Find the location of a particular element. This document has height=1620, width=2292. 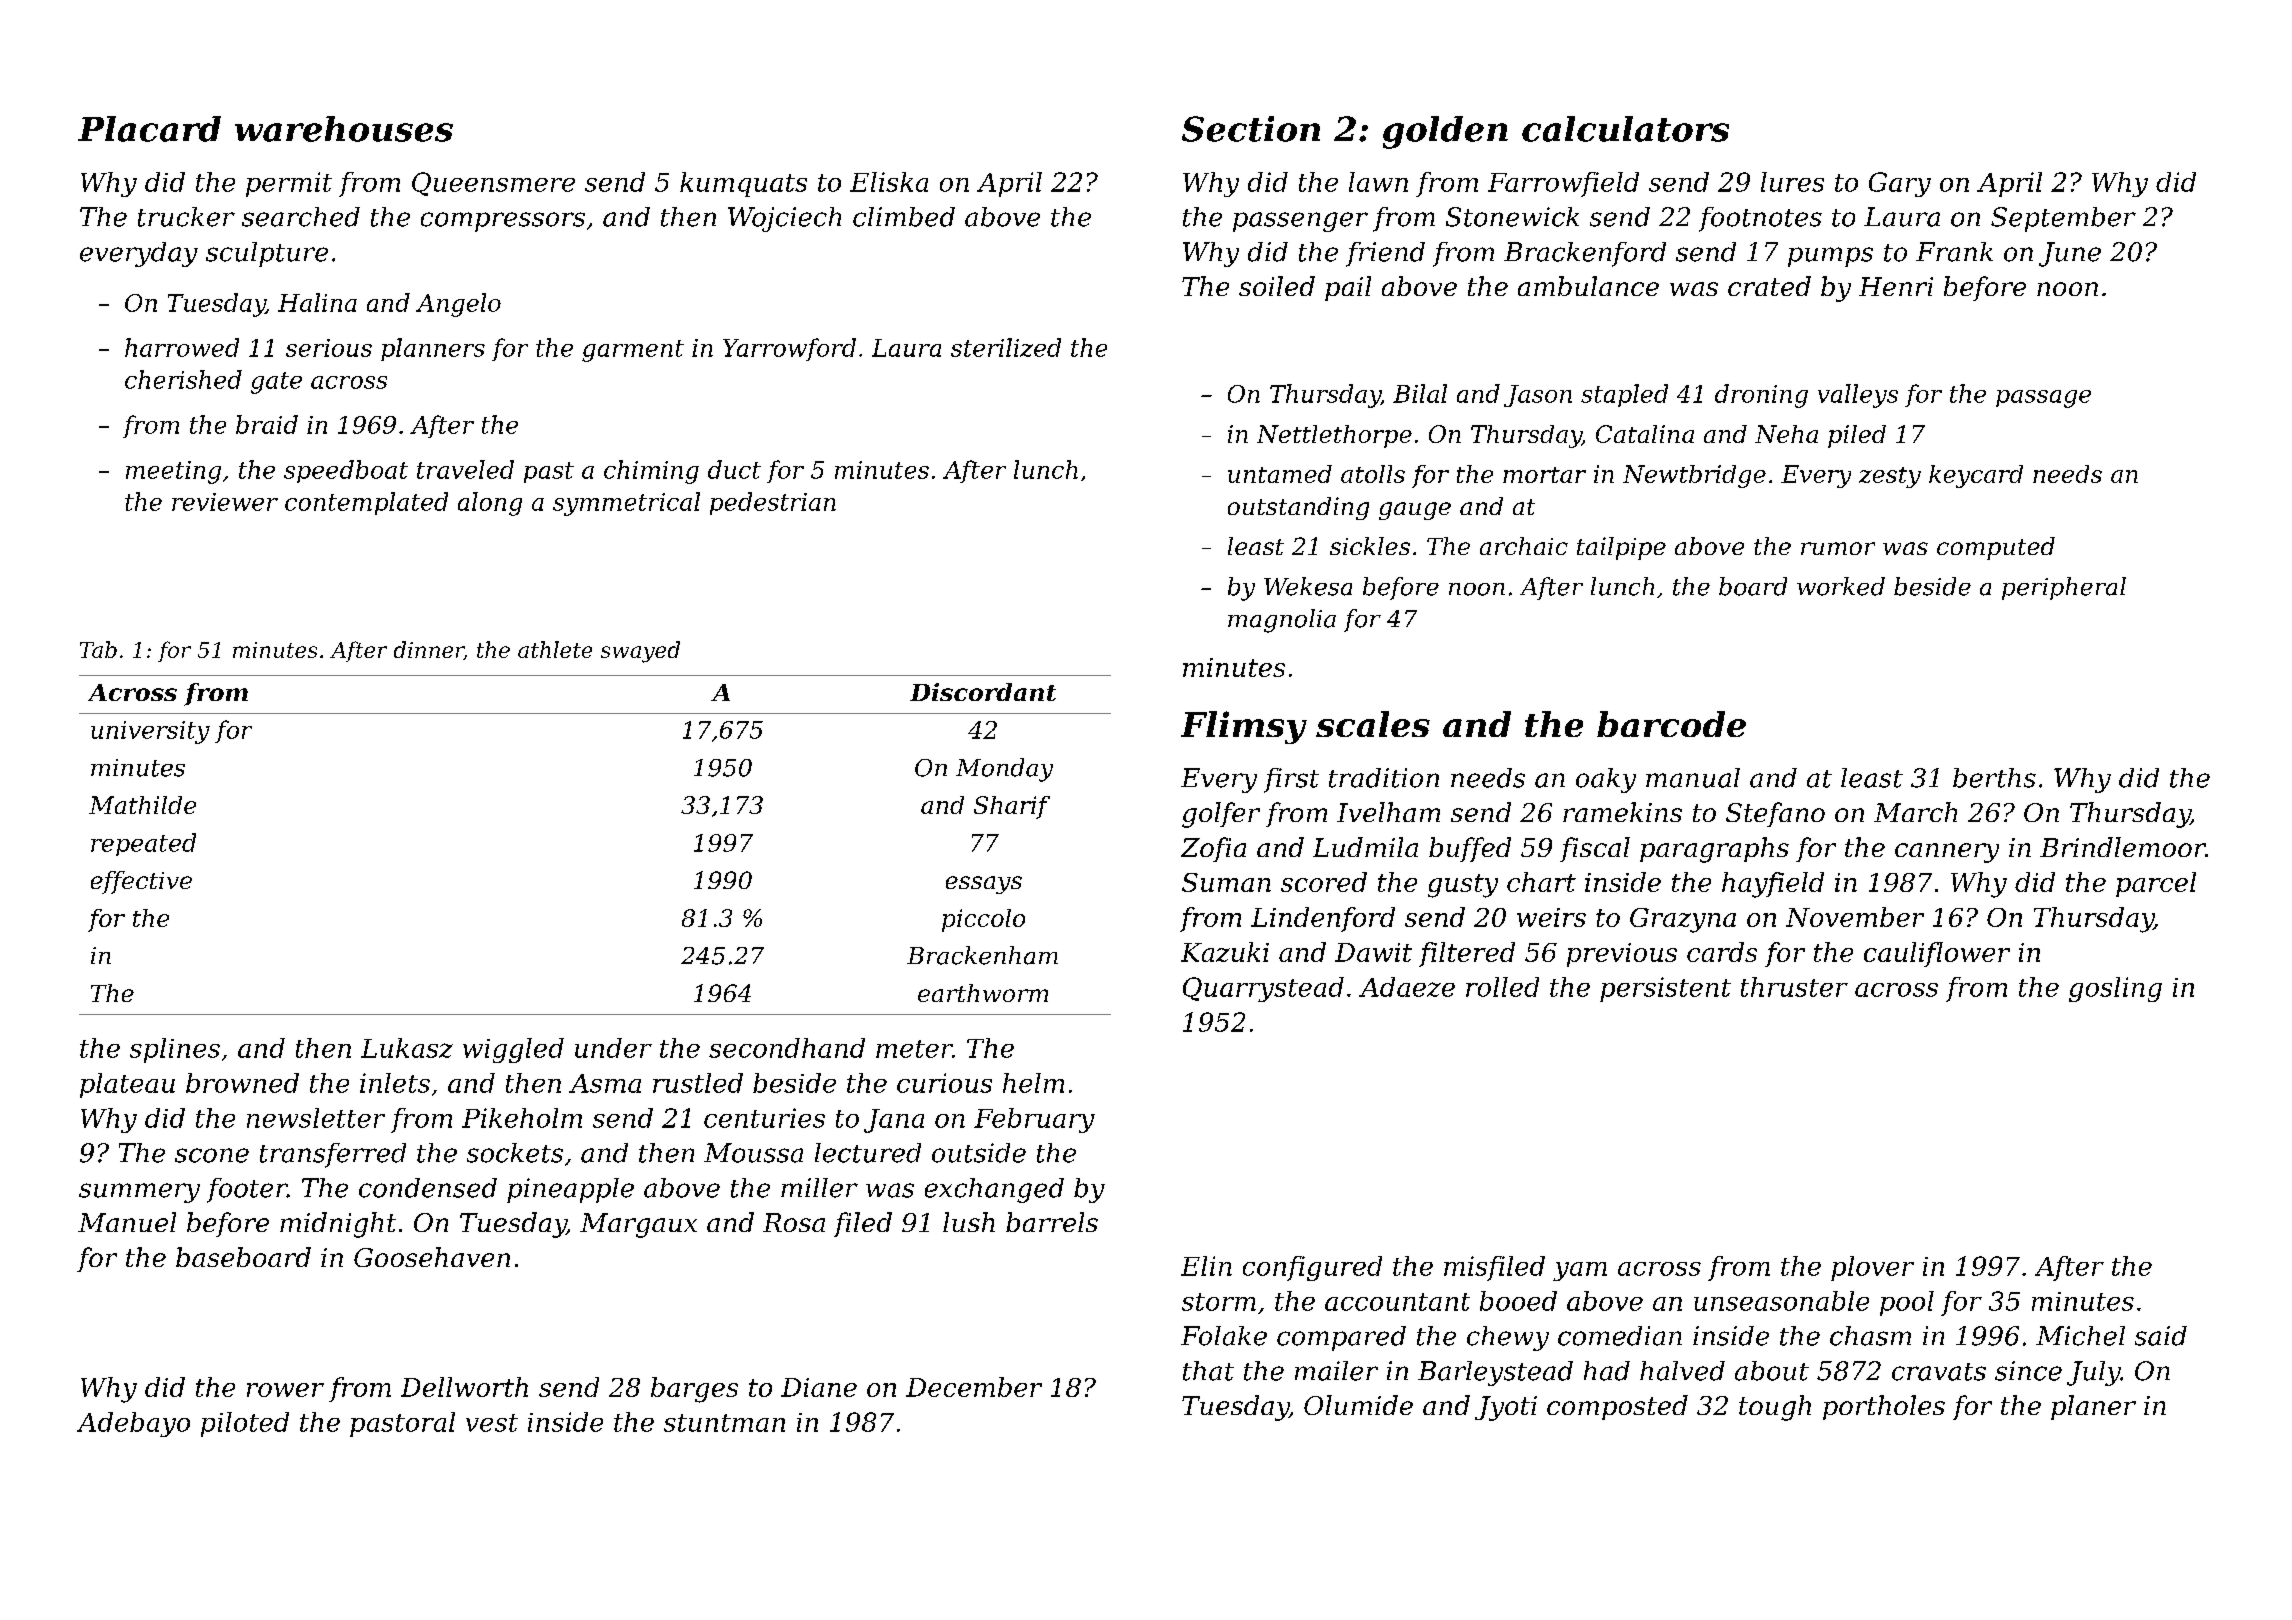

configured is located at coordinates (1312, 1268).
